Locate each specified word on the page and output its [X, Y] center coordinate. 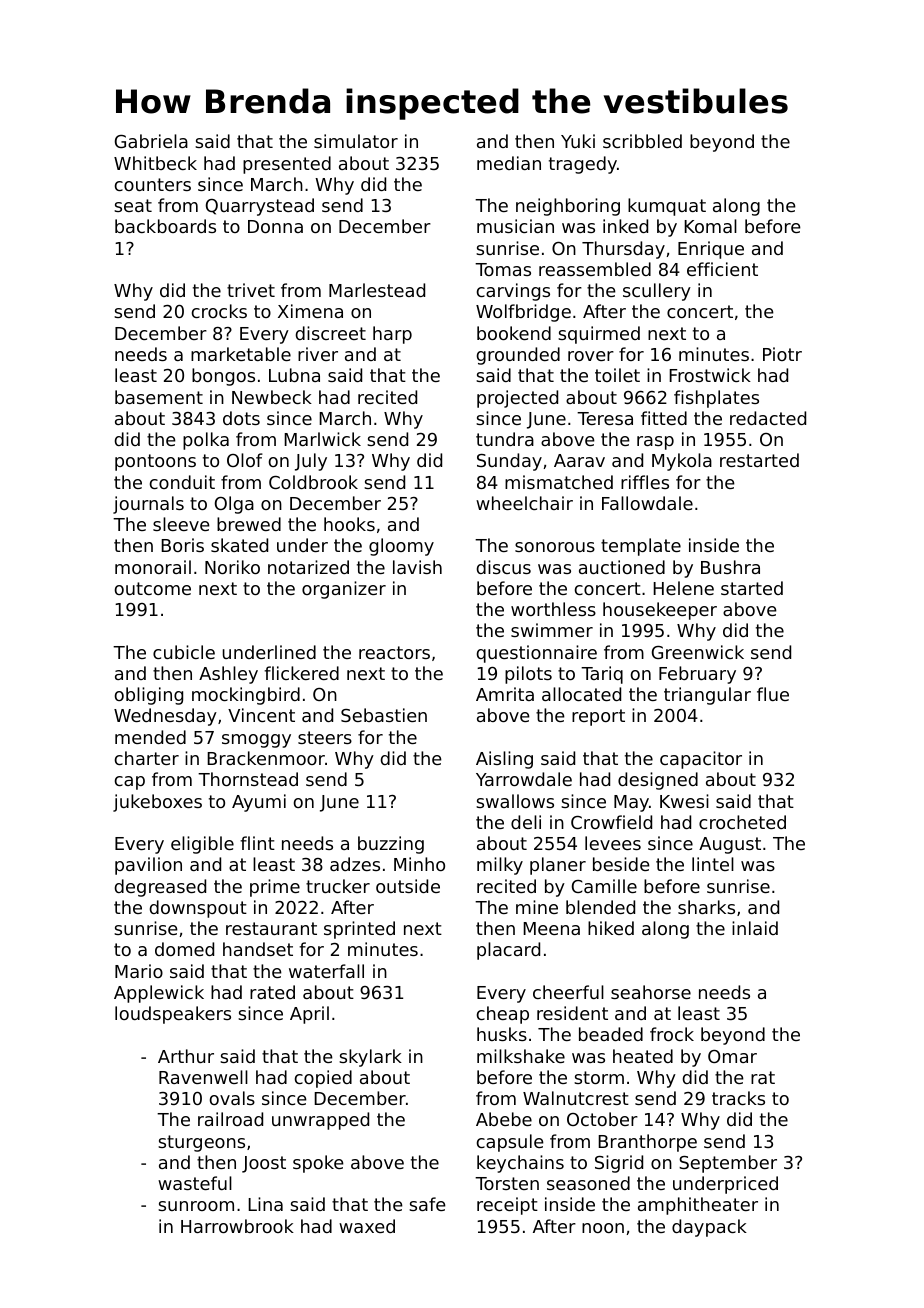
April [309, 1015]
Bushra [730, 567]
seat [133, 205]
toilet [617, 375]
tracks [738, 1098]
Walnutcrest [576, 1098]
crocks [219, 311]
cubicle [184, 652]
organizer [344, 590]
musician [515, 226]
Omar [732, 1056]
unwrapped [320, 1121]
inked [625, 226]
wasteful [195, 1183]
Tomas [503, 269]
